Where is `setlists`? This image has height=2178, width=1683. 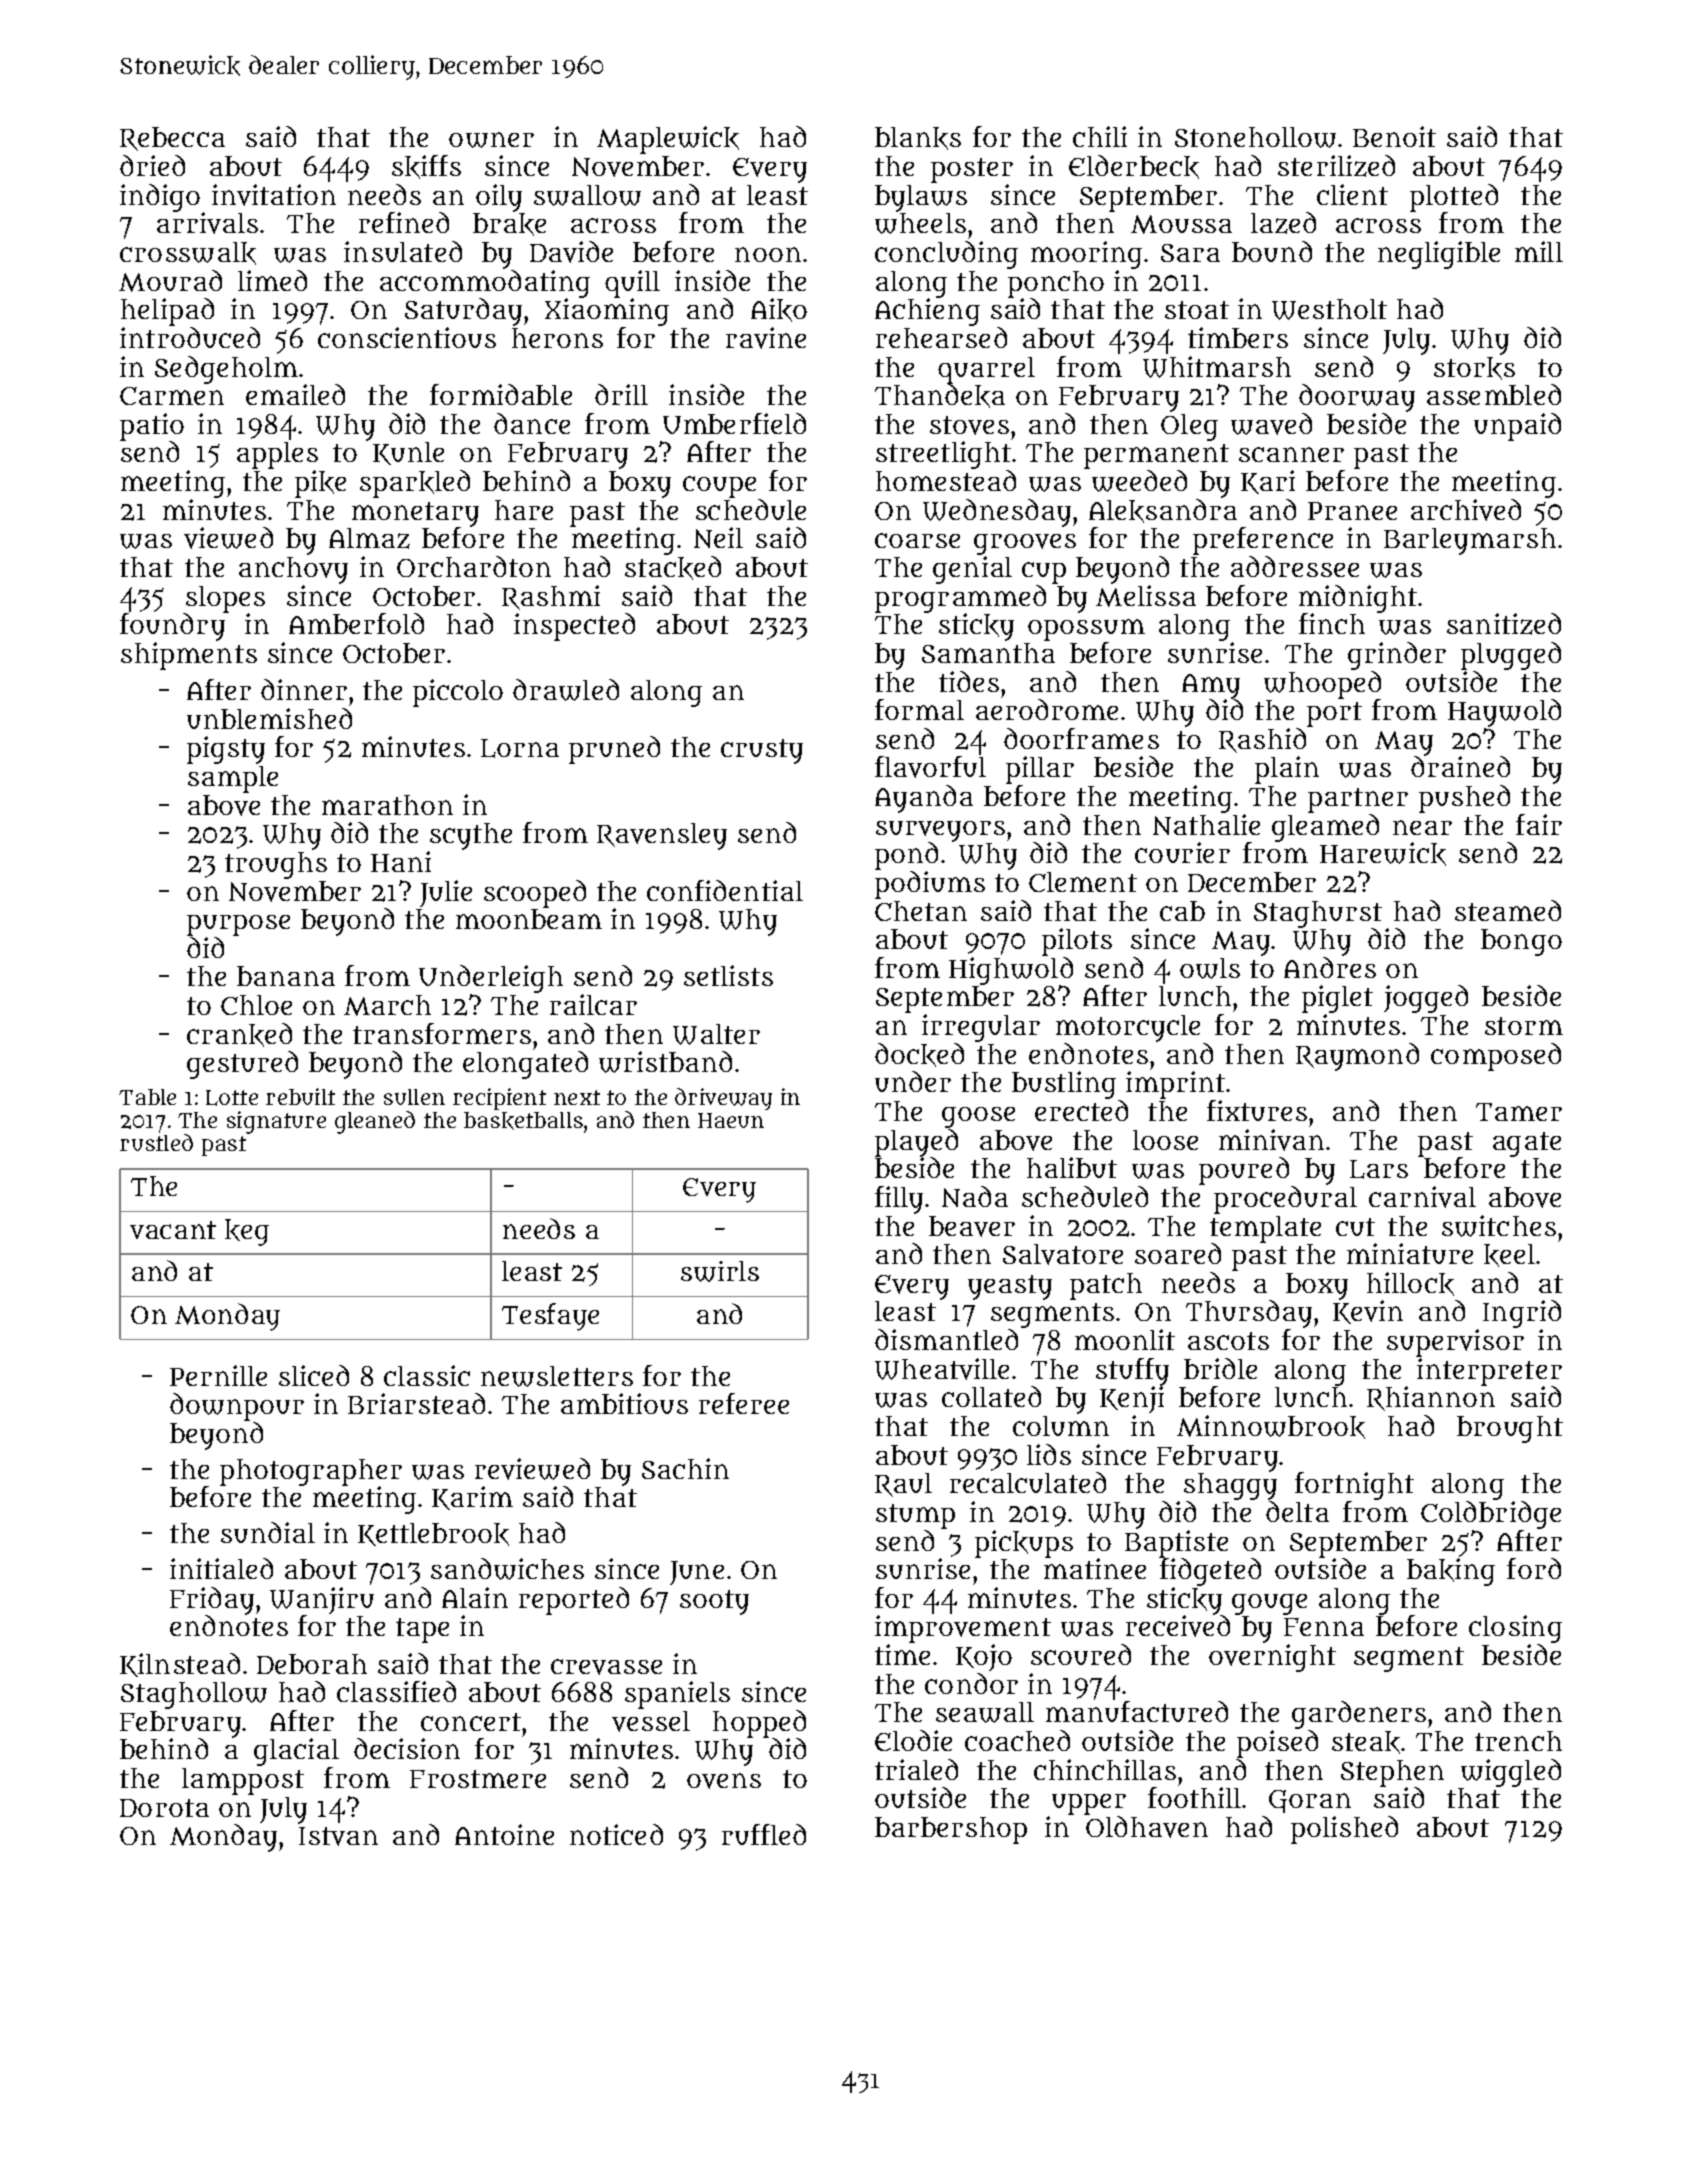 setlists is located at coordinates (728, 975).
